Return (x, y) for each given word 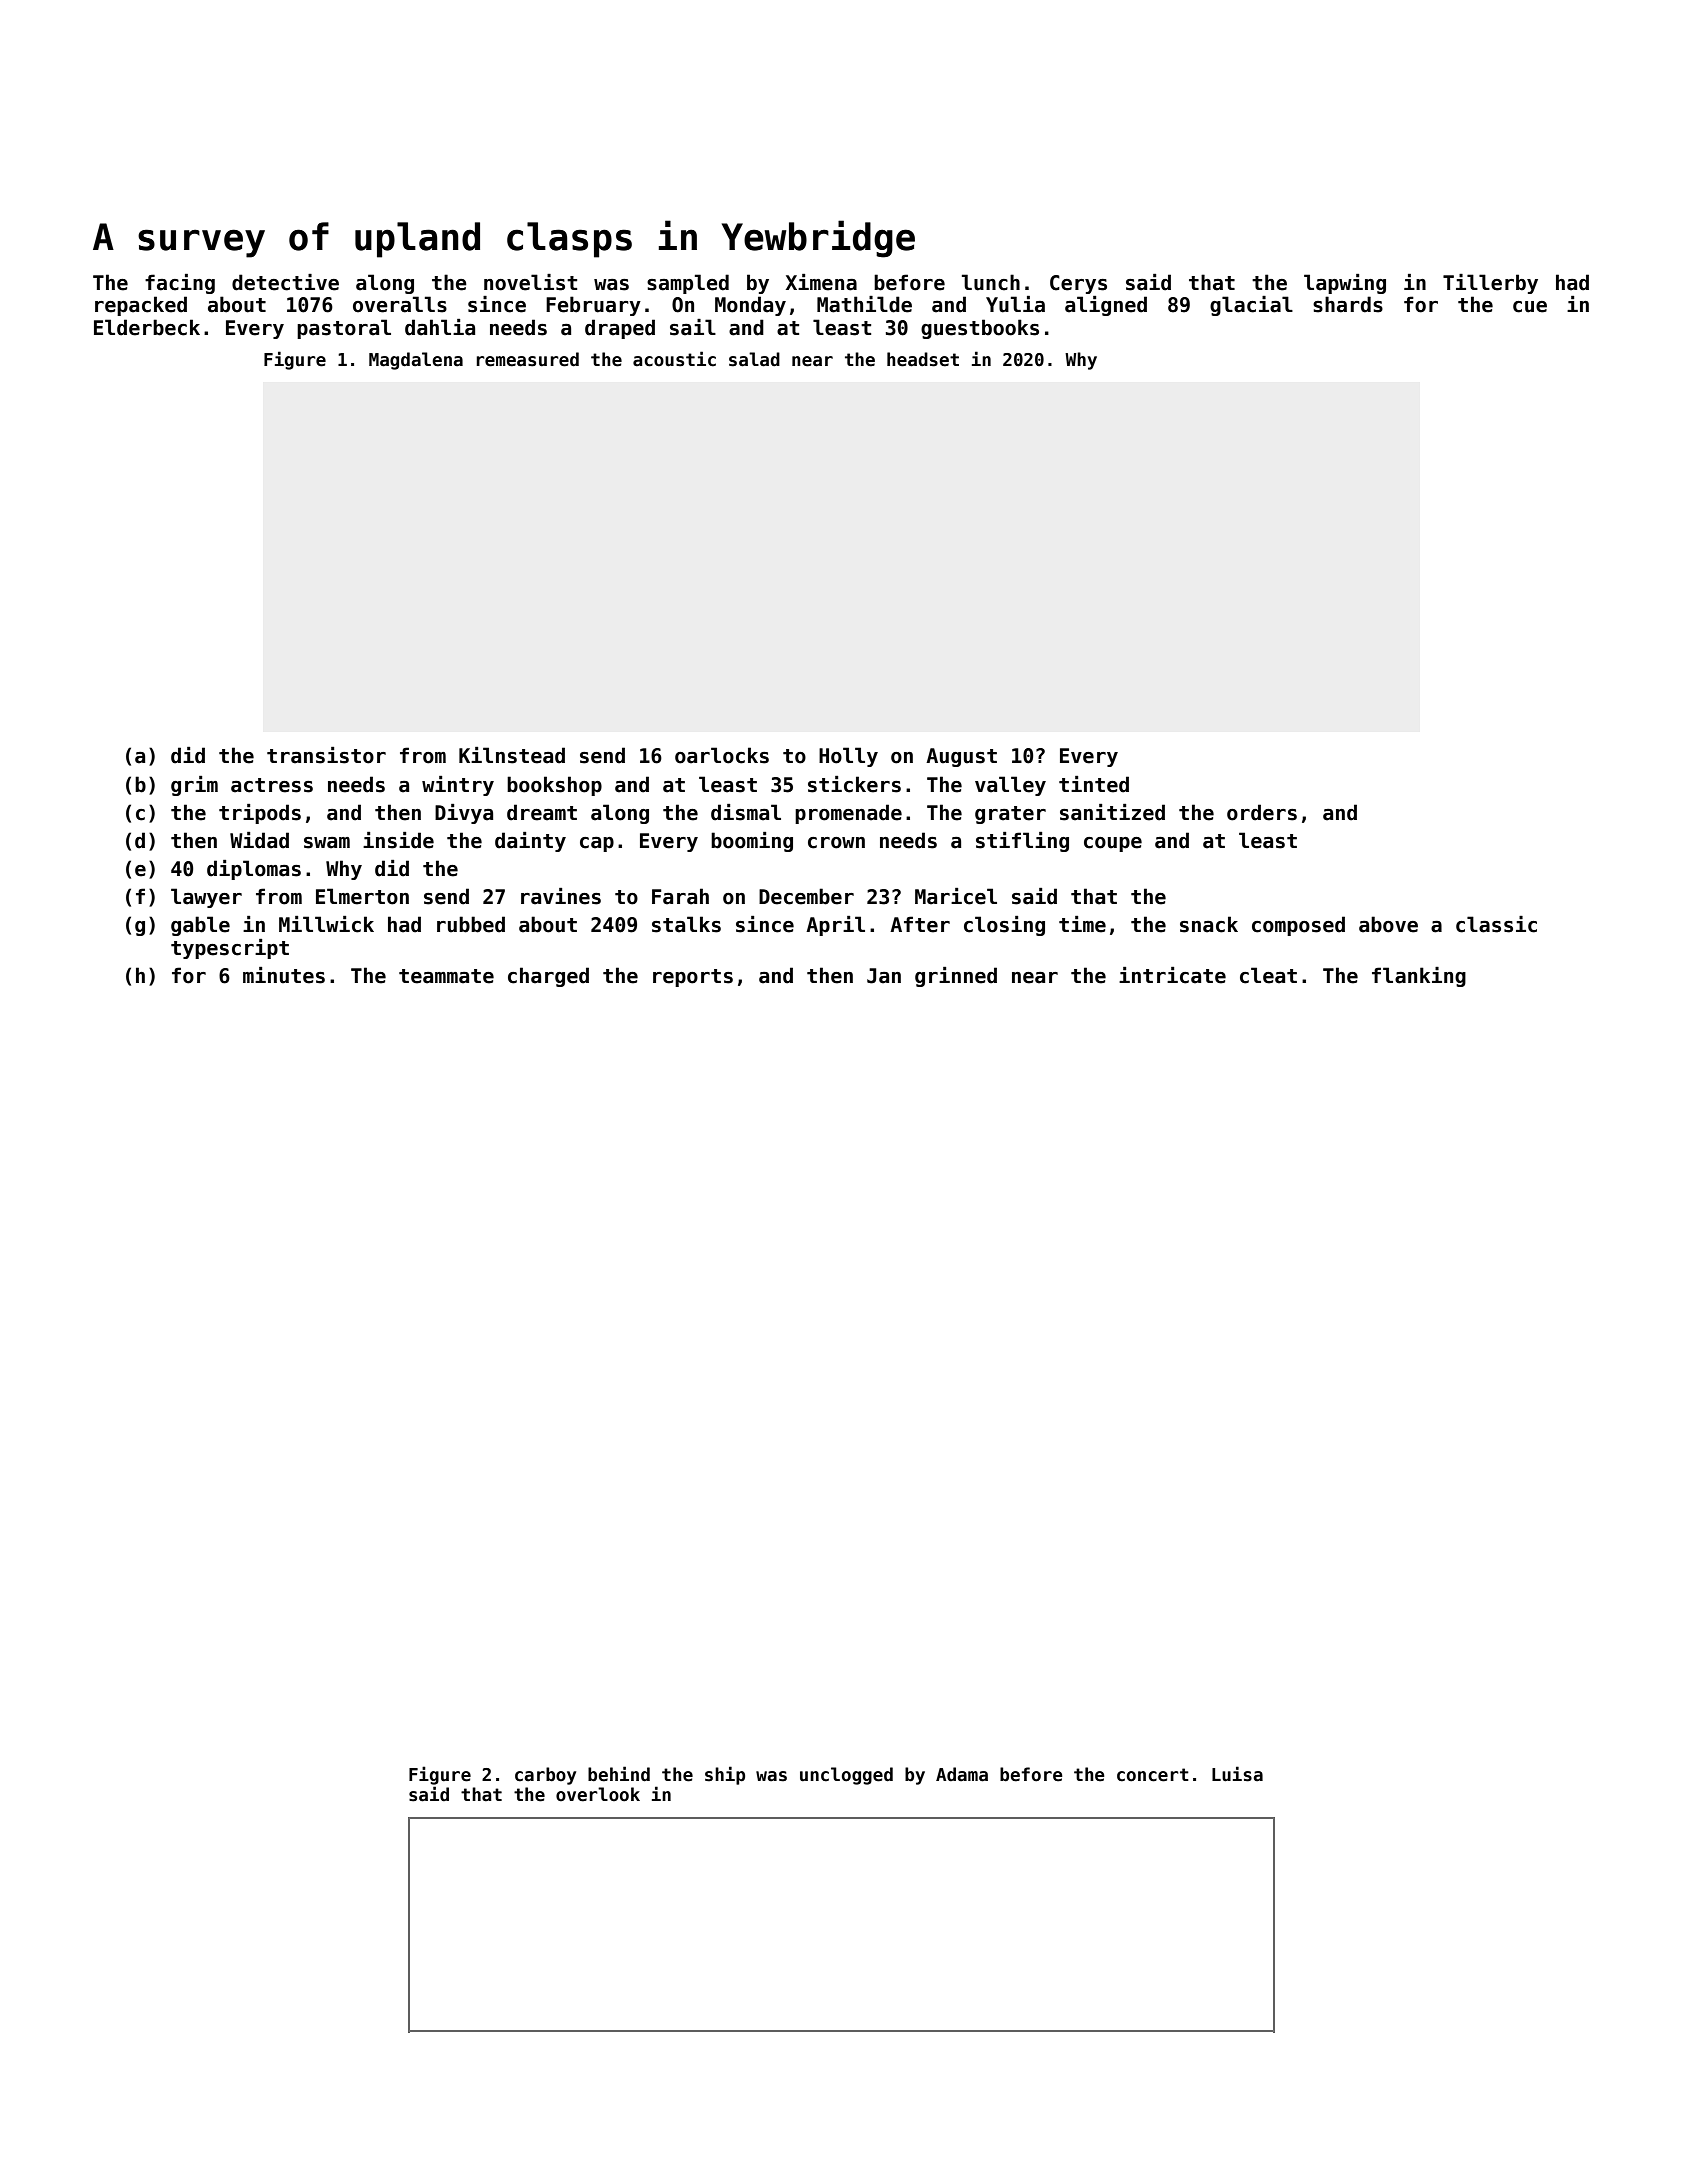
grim (194, 786)
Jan (884, 976)
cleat (1268, 975)
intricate (1172, 975)
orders (1262, 812)
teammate (446, 976)
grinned (956, 977)
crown (836, 843)
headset (923, 359)
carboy (545, 1776)
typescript (230, 949)
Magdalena (416, 361)
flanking (1419, 977)
